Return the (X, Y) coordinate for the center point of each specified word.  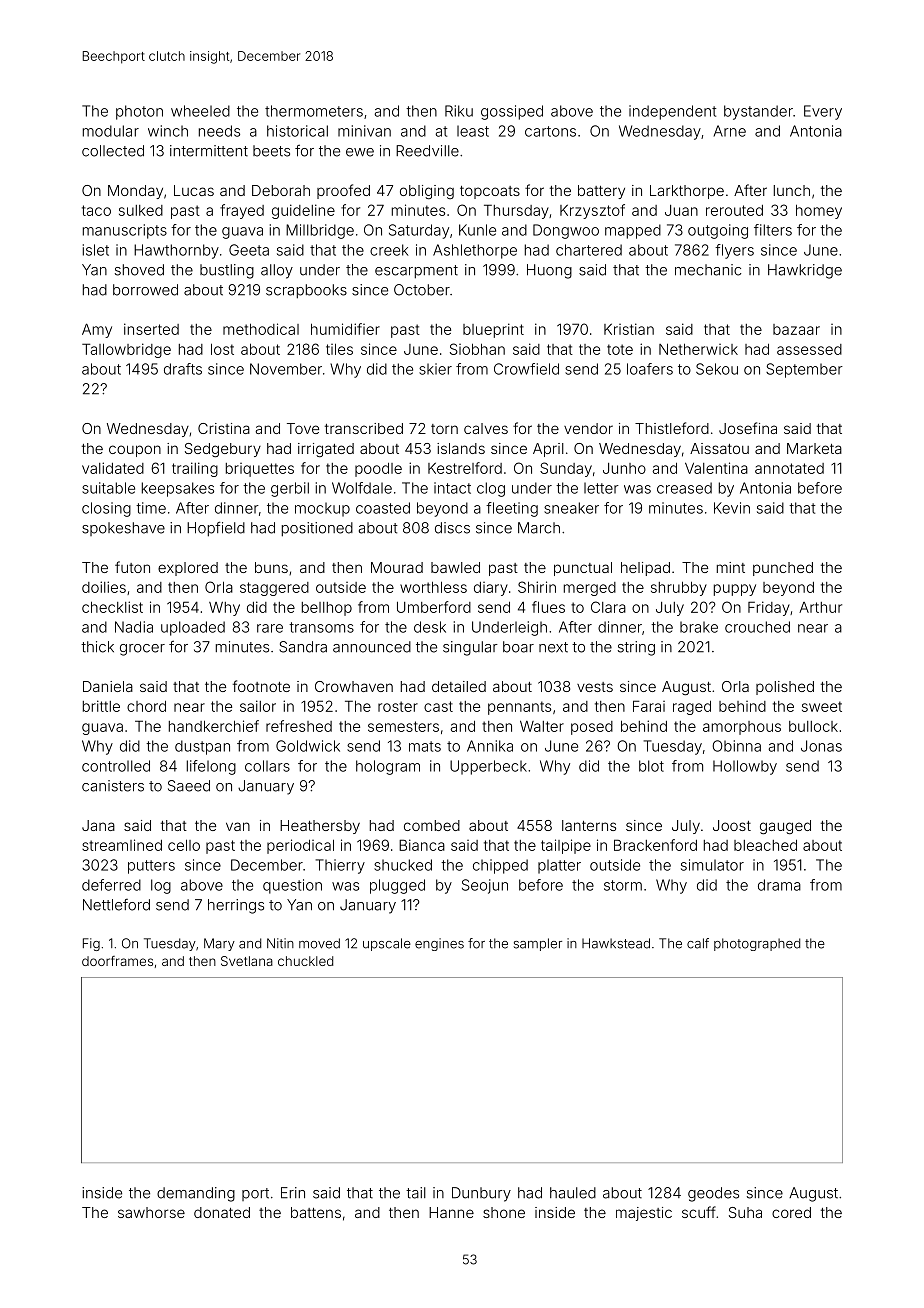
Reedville (427, 151)
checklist (112, 607)
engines (439, 944)
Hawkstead (616, 943)
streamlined (122, 845)
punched (783, 569)
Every (823, 112)
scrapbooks (306, 291)
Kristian (629, 329)
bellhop (327, 609)
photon (139, 112)
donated (222, 1212)
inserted (151, 329)
